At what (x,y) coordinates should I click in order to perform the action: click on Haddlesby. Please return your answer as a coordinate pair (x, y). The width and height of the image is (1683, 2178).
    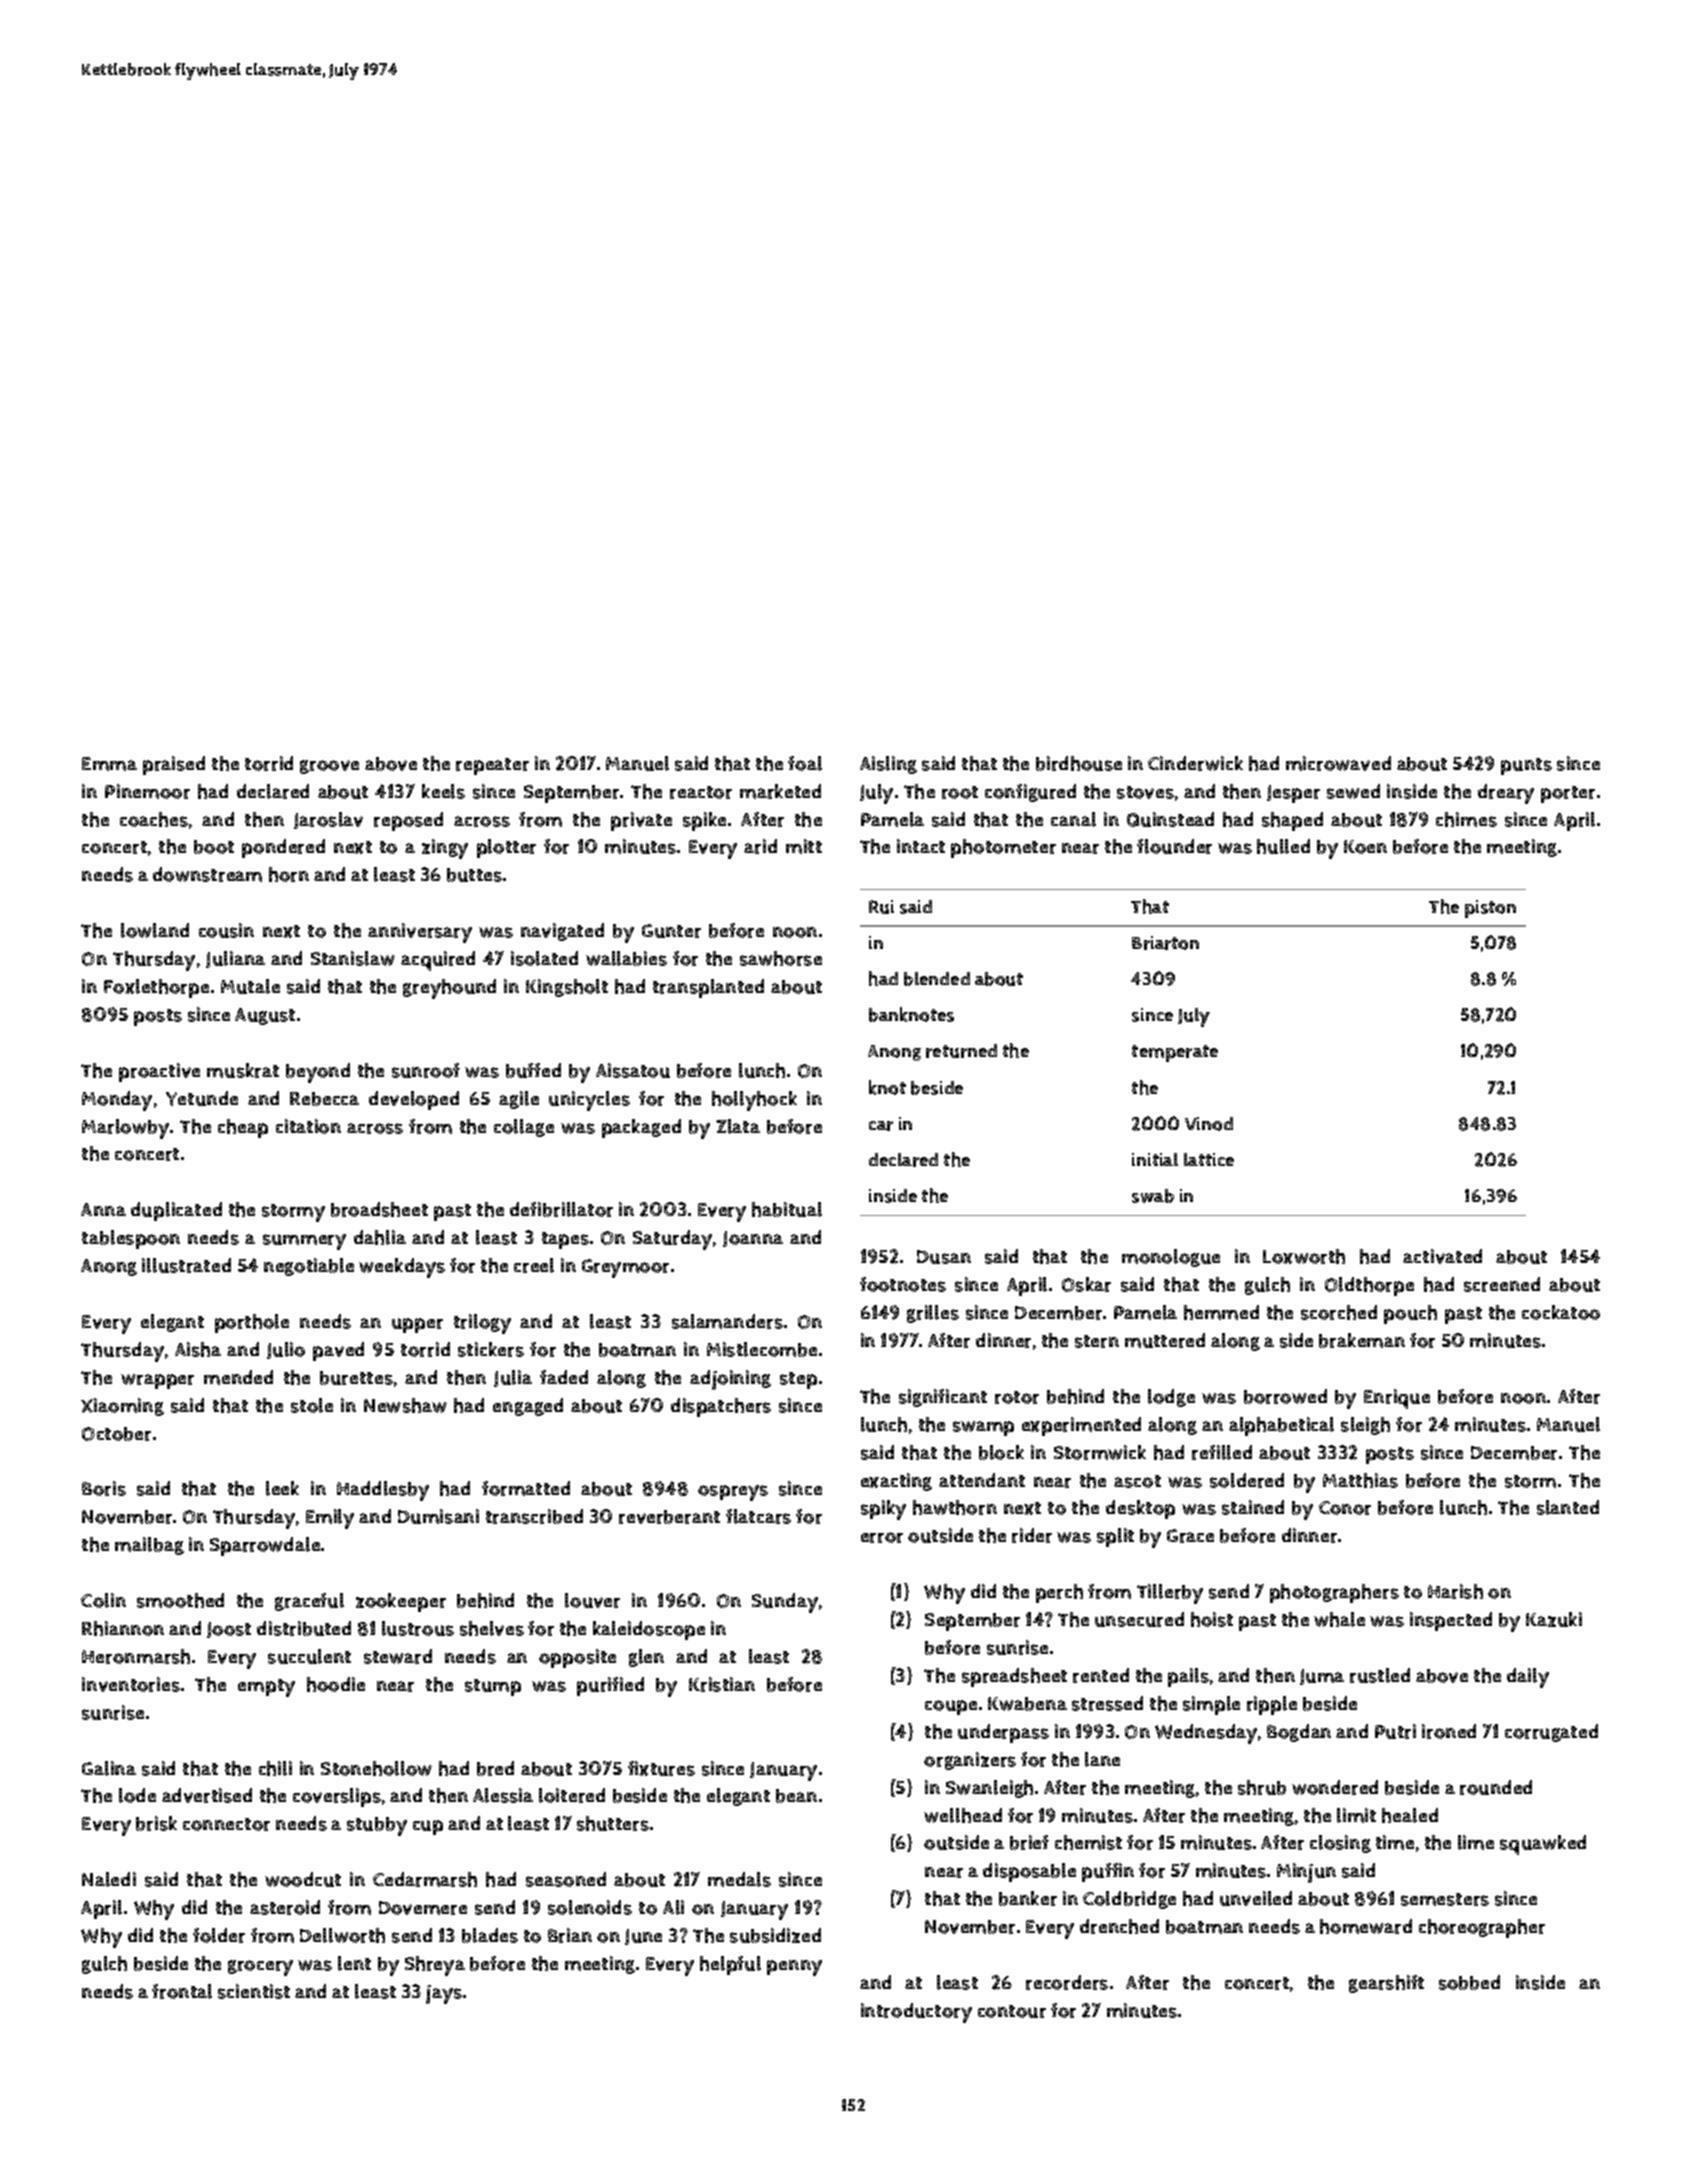
    Looking at the image, I should click on (383, 1491).
